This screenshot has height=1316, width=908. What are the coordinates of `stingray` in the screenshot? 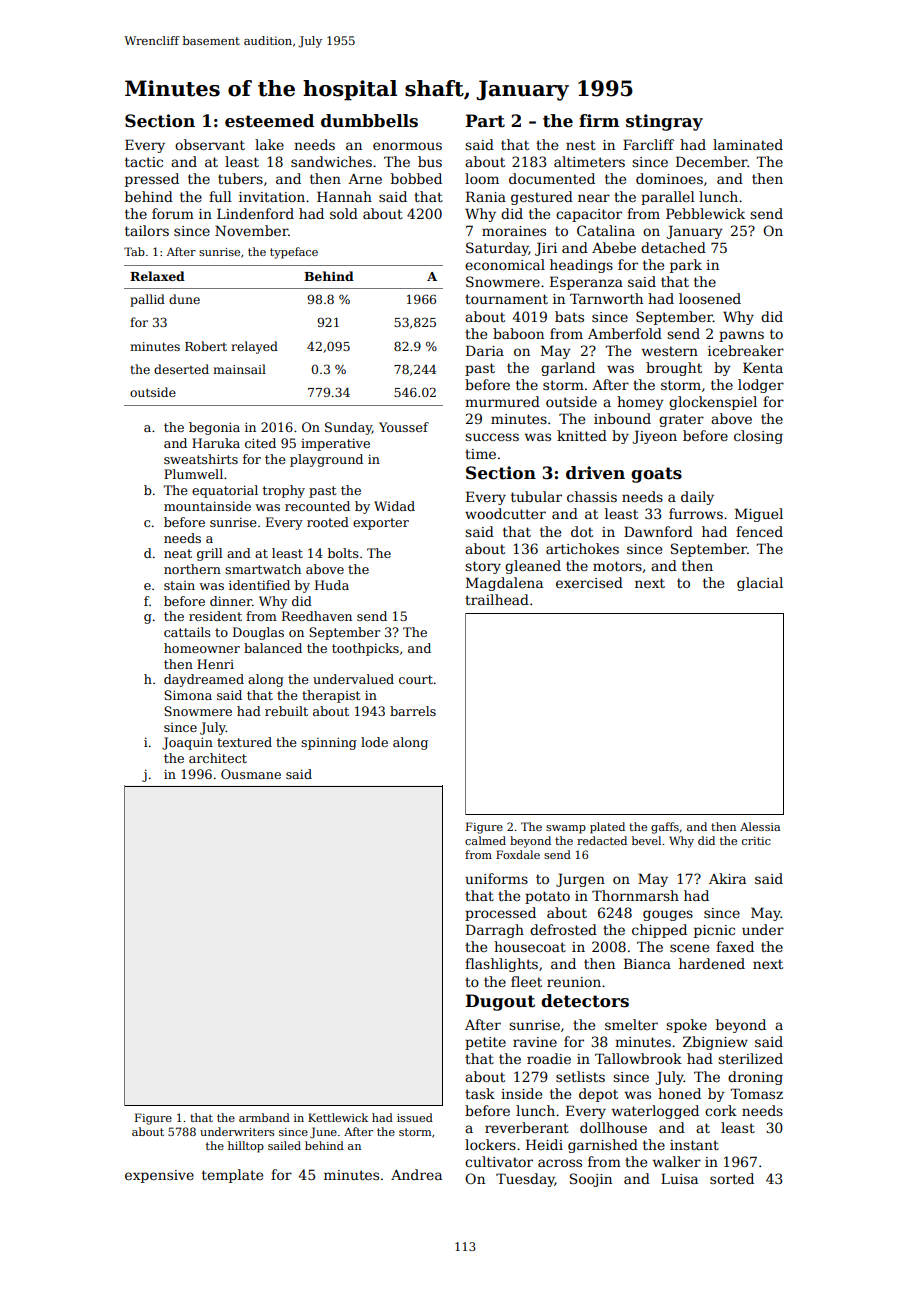 It's located at (664, 122).
